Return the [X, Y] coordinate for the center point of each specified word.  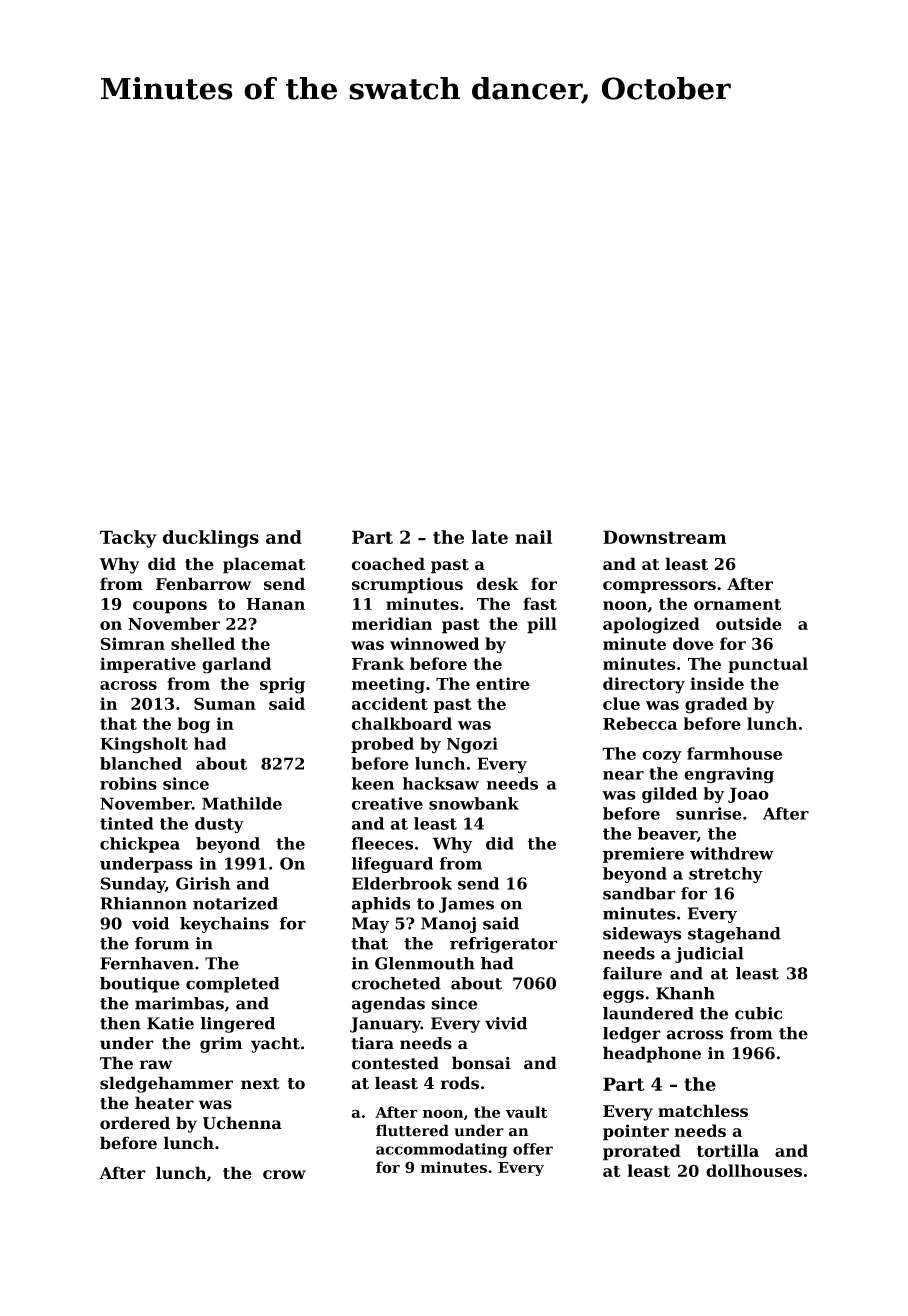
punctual [768, 665]
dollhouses [754, 1170]
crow [284, 1174]
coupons [170, 607]
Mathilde [242, 803]
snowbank [474, 803]
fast [540, 603]
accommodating [441, 1150]
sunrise [708, 813]
